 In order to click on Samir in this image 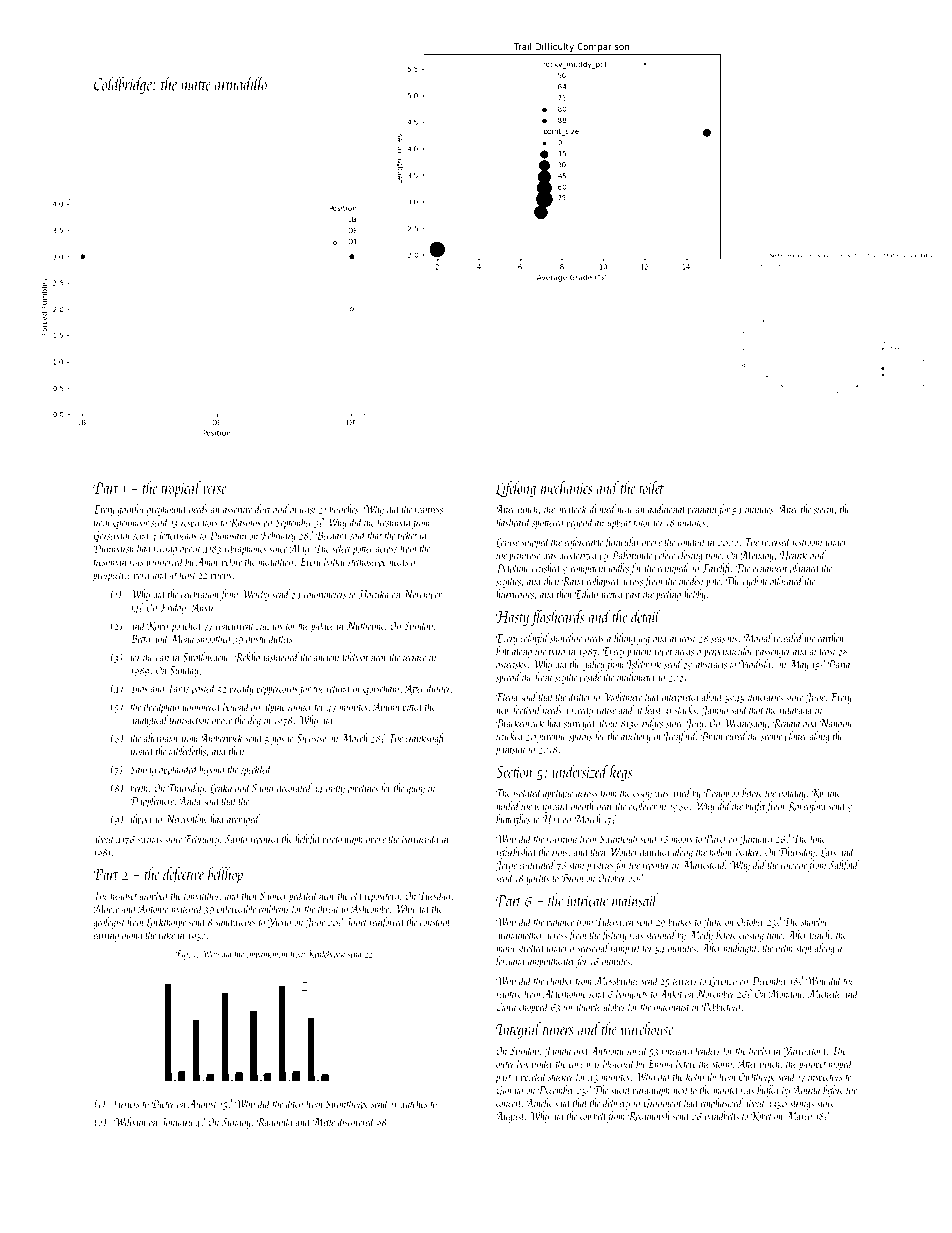, I will do `click(263, 788)`.
